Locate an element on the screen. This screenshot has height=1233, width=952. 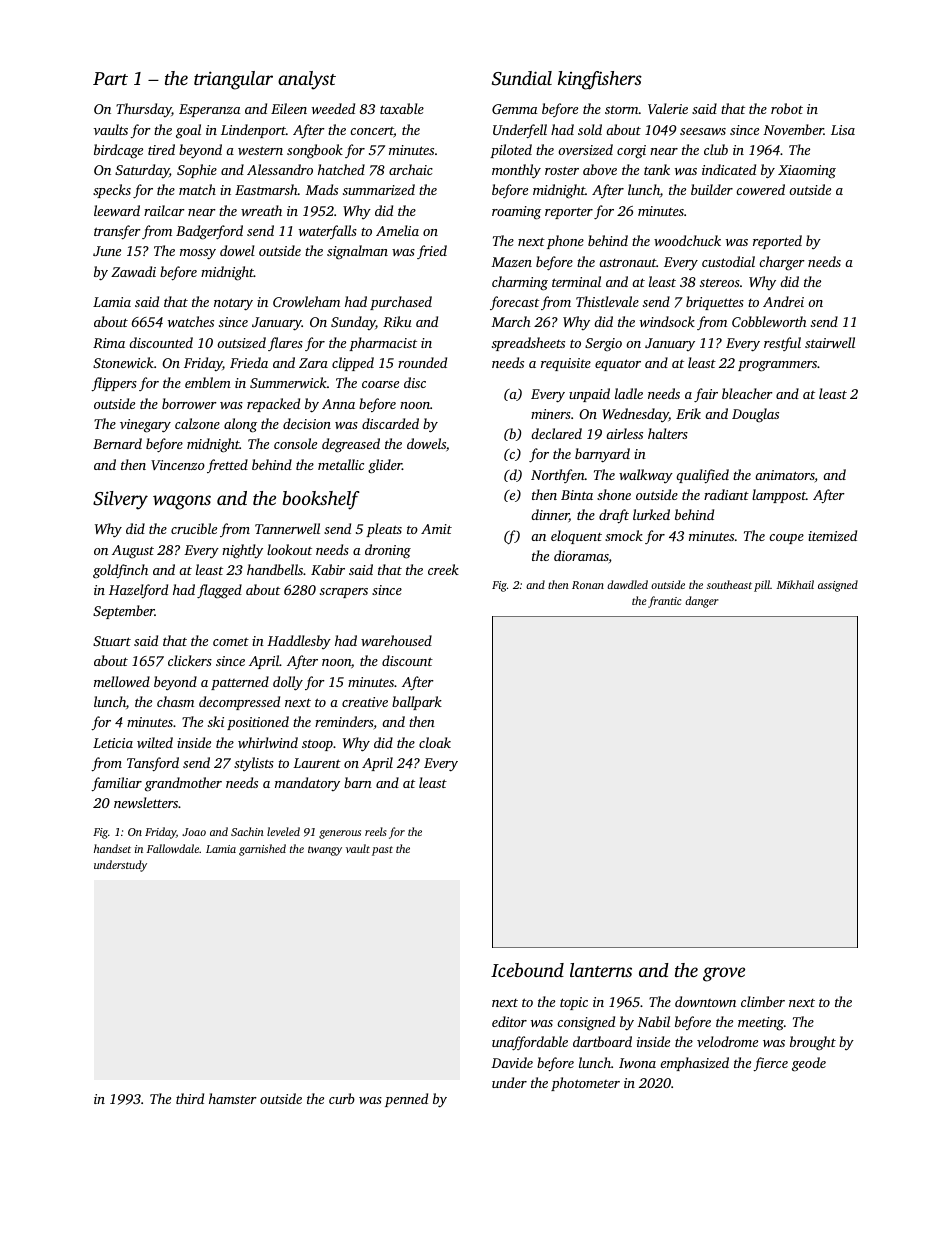
frantic is located at coordinates (664, 602).
